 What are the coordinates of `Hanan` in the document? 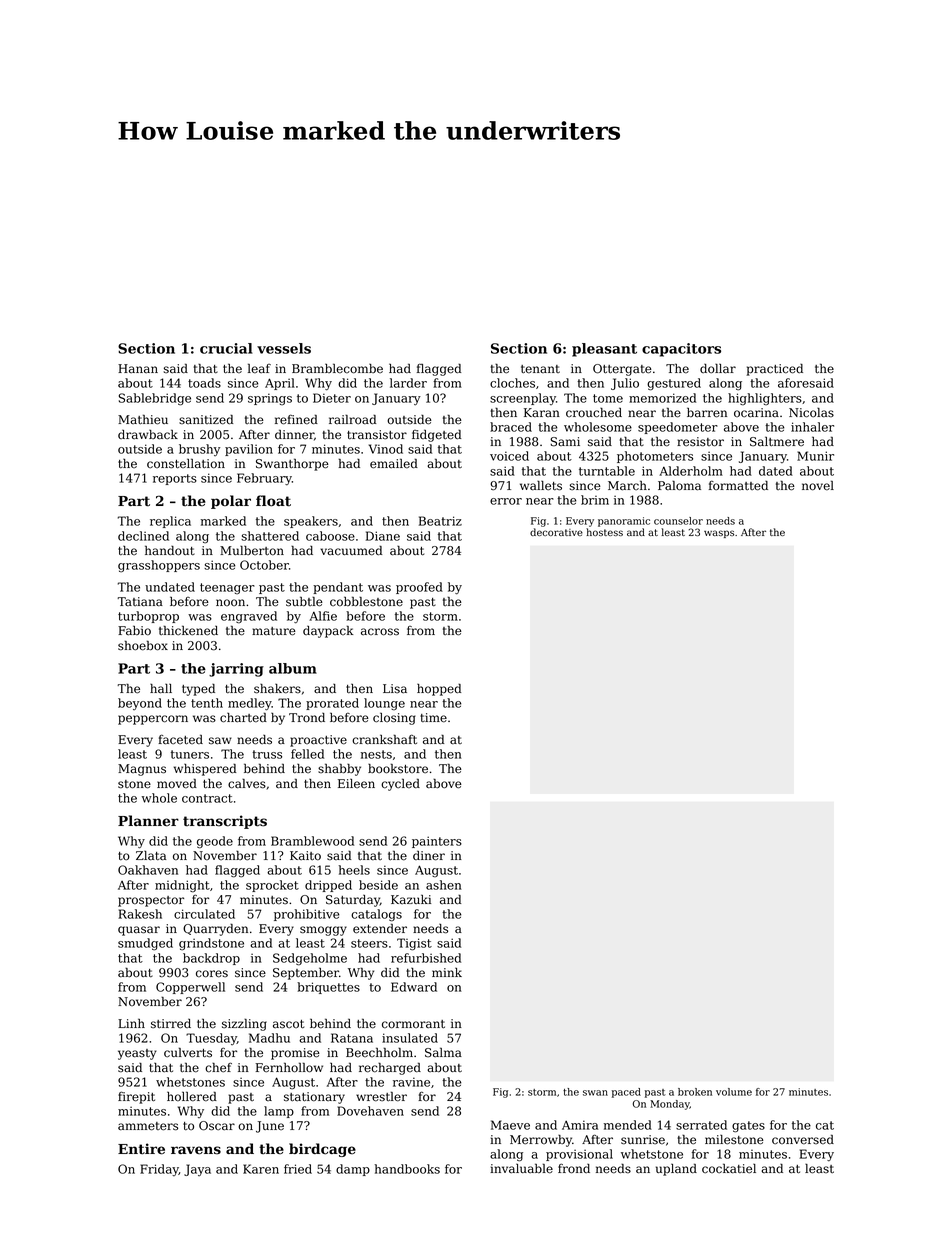 It's located at (138, 369).
